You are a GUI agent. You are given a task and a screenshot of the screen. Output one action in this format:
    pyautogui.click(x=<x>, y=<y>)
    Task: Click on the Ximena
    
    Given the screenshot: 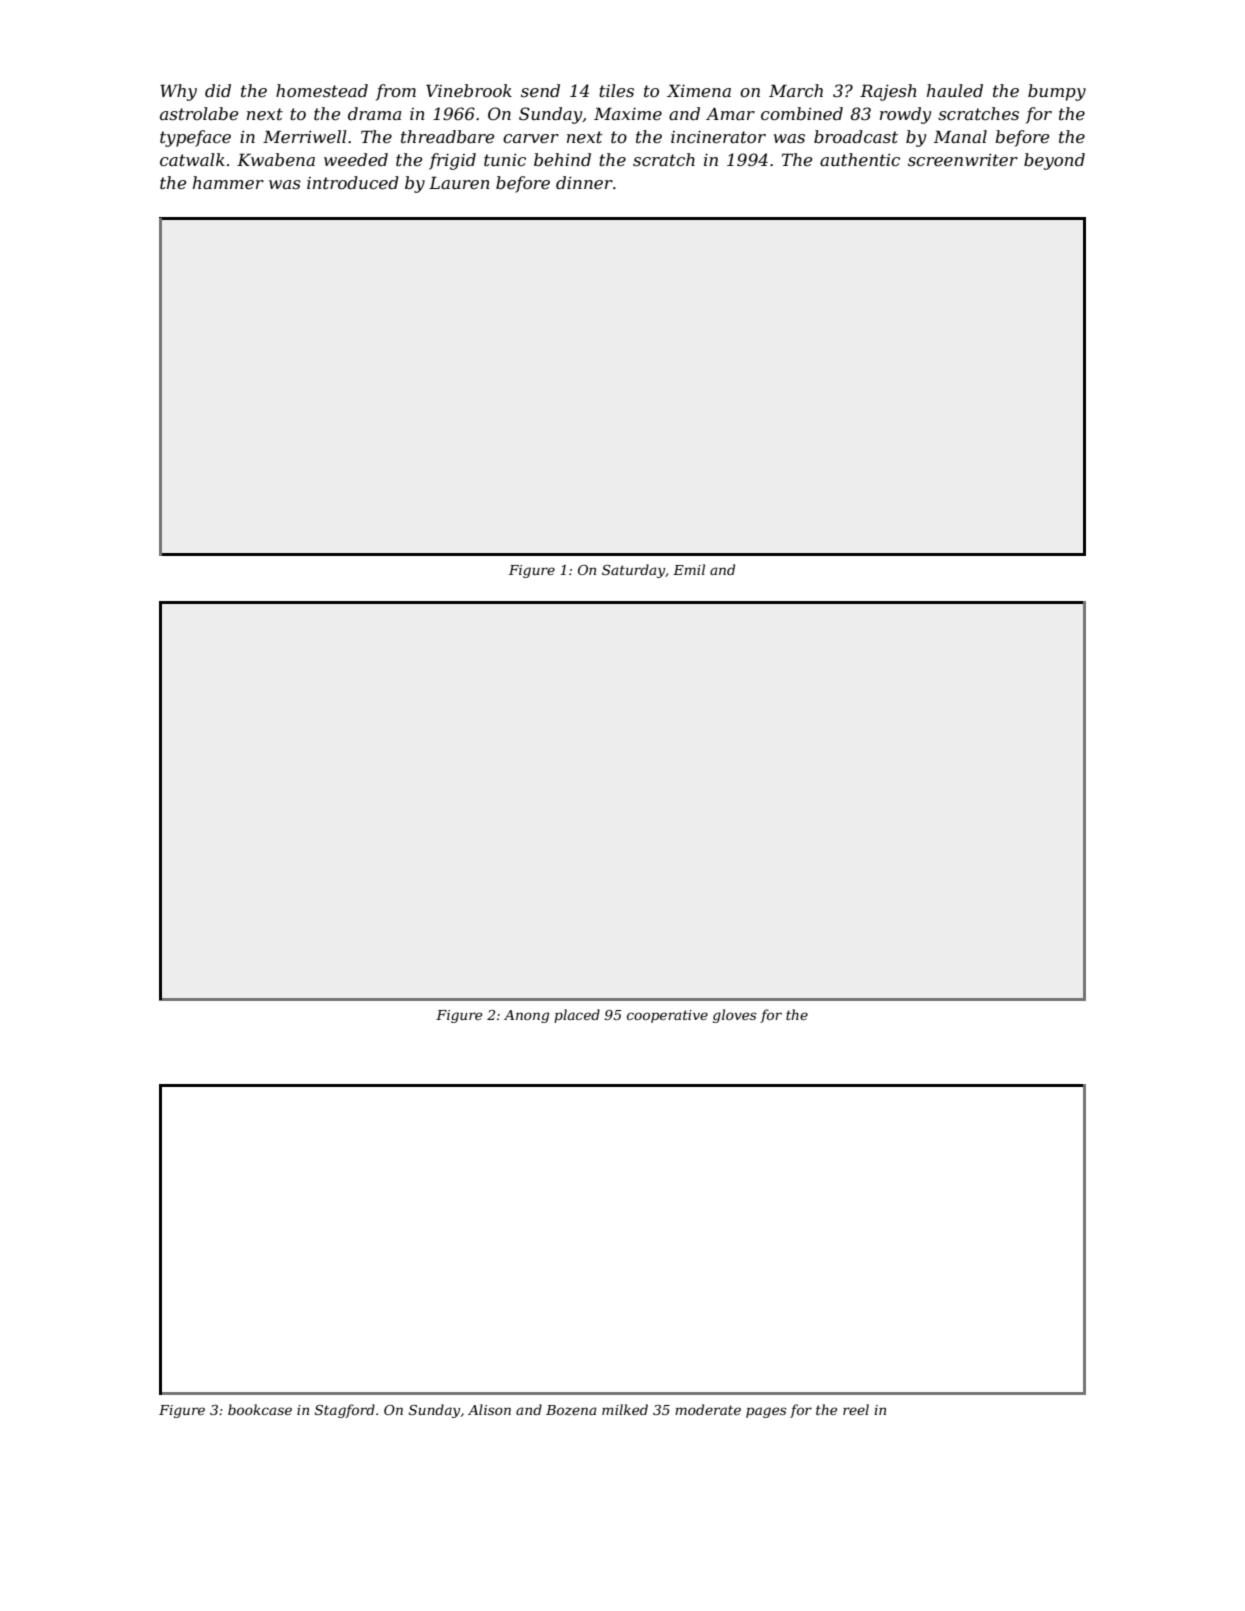 What is the action you would take?
    pyautogui.click(x=699, y=90)
